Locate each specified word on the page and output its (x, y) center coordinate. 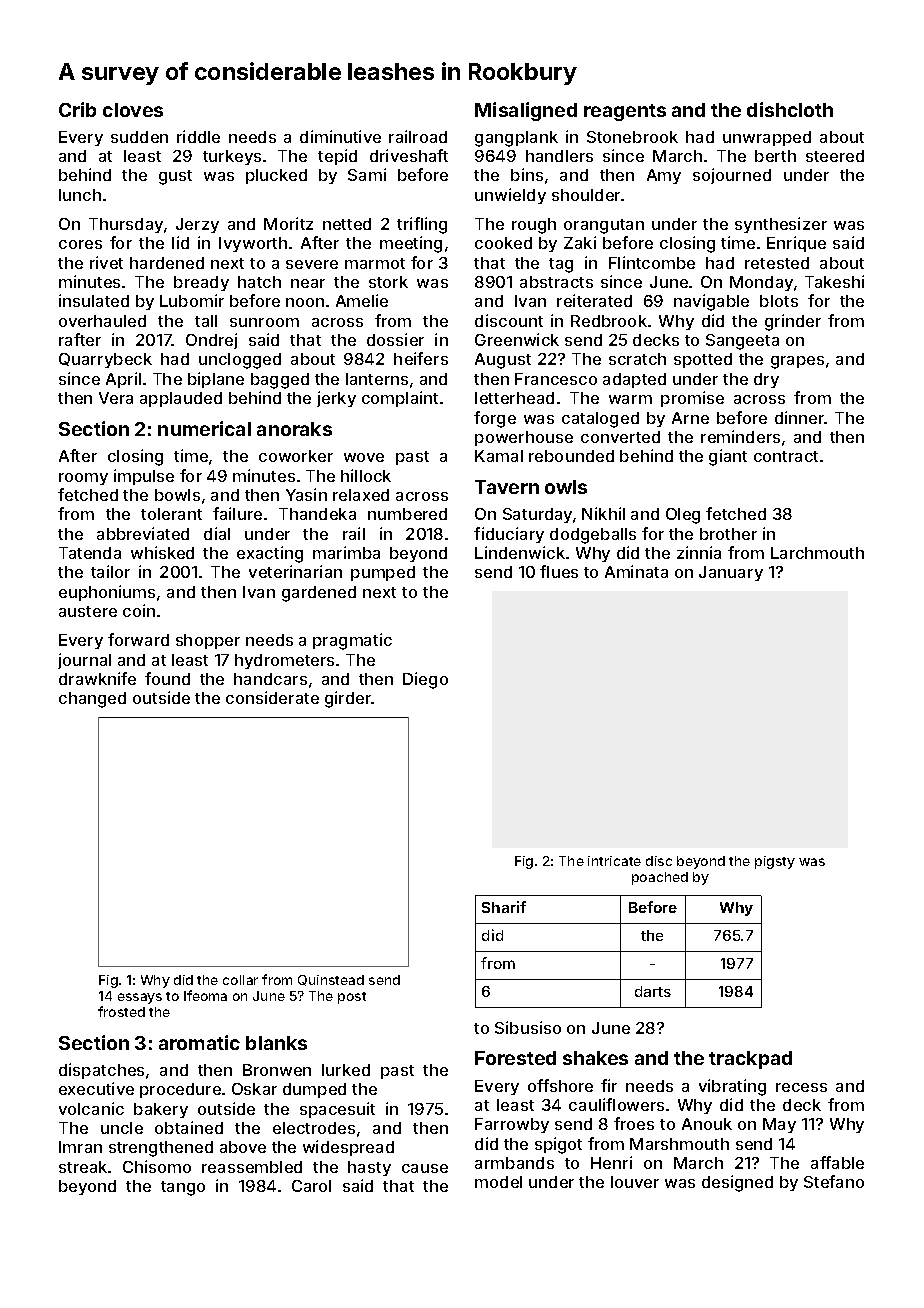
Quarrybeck (105, 360)
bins (527, 174)
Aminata (636, 571)
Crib (77, 109)
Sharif (504, 907)
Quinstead (331, 980)
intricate (614, 861)
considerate (272, 697)
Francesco (556, 379)
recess (801, 1087)
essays (140, 998)
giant (728, 457)
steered (835, 156)
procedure (180, 1090)
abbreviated (143, 533)
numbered (407, 514)
